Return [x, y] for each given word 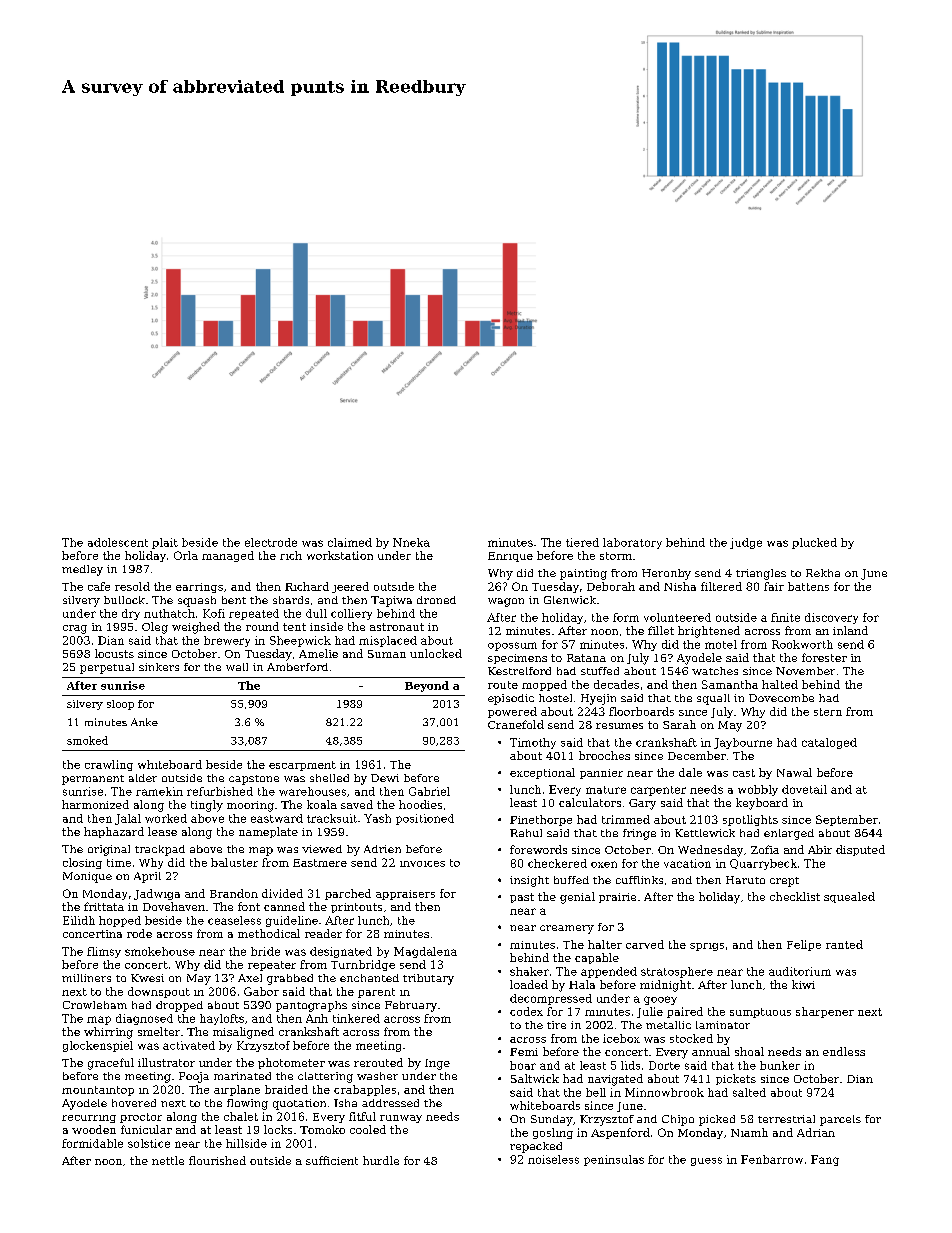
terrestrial [786, 1119]
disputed [860, 850]
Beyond [427, 686]
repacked [536, 1147]
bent [234, 600]
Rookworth [802, 644]
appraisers [405, 895]
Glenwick [570, 600]
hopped [120, 921]
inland [850, 630]
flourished [217, 1160]
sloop [120, 705]
